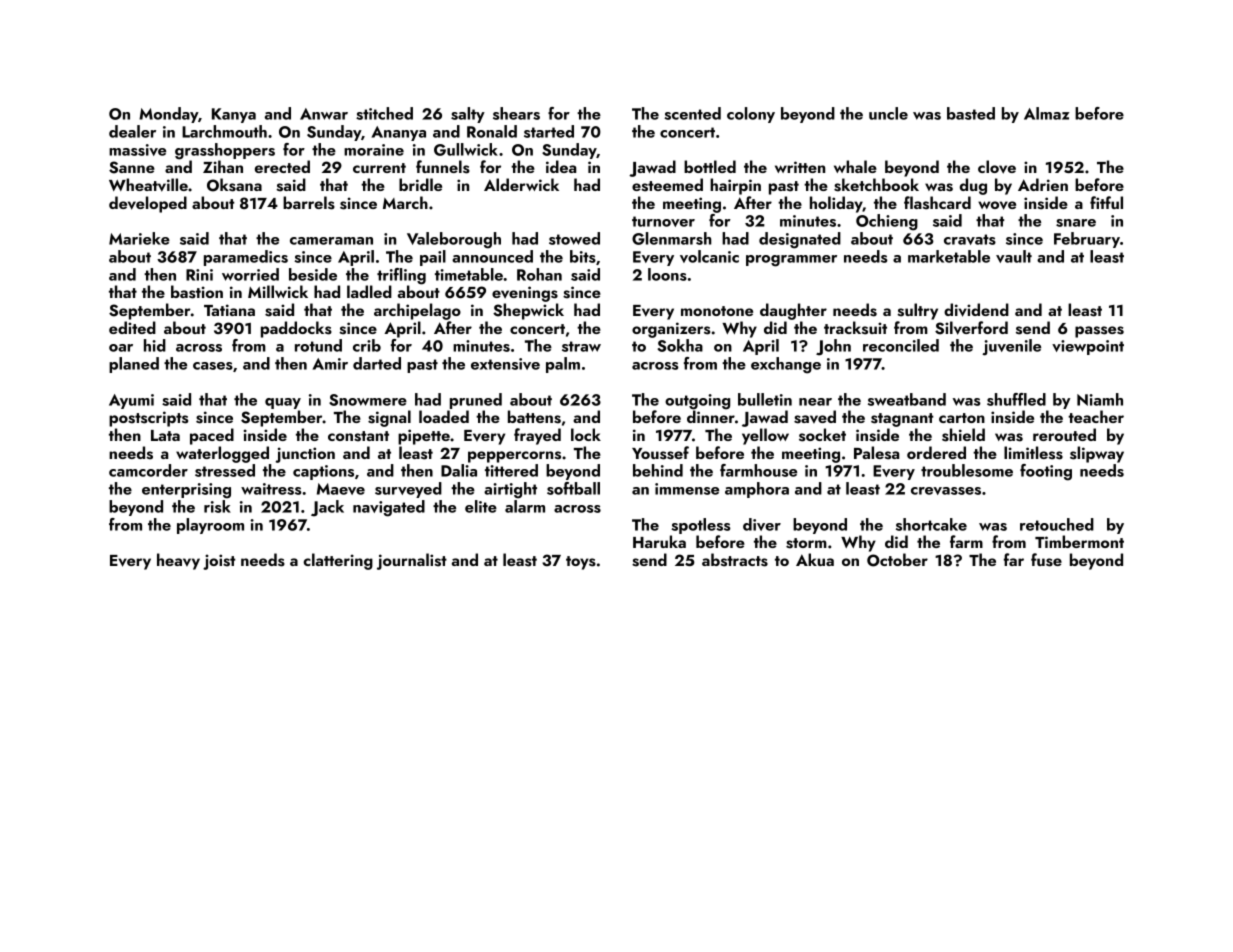 This image has width=1233, height=952. I want to click on outgoing, so click(697, 402).
